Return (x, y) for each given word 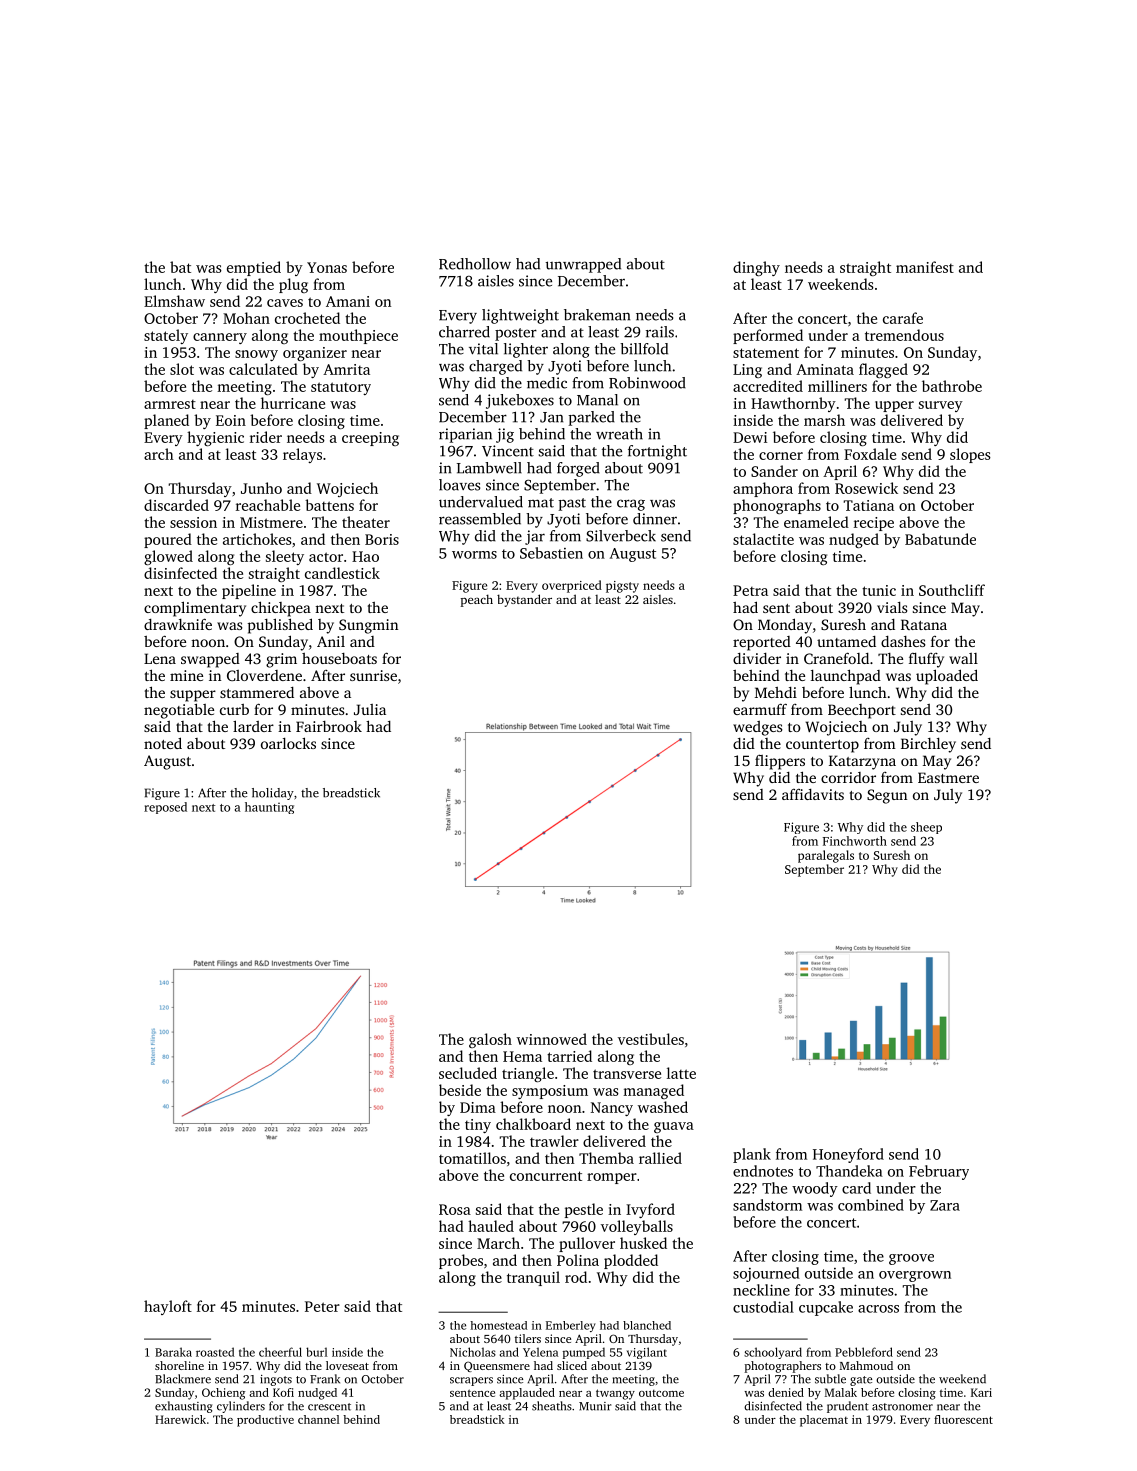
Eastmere (948, 777)
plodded (631, 1261)
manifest (925, 267)
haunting (269, 808)
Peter (322, 1306)
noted (163, 743)
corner (781, 456)
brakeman (597, 315)
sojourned (766, 1274)
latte (681, 1073)
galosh (490, 1040)
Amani (348, 301)
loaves (459, 485)
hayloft (168, 1307)
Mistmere (271, 522)
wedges (758, 728)
